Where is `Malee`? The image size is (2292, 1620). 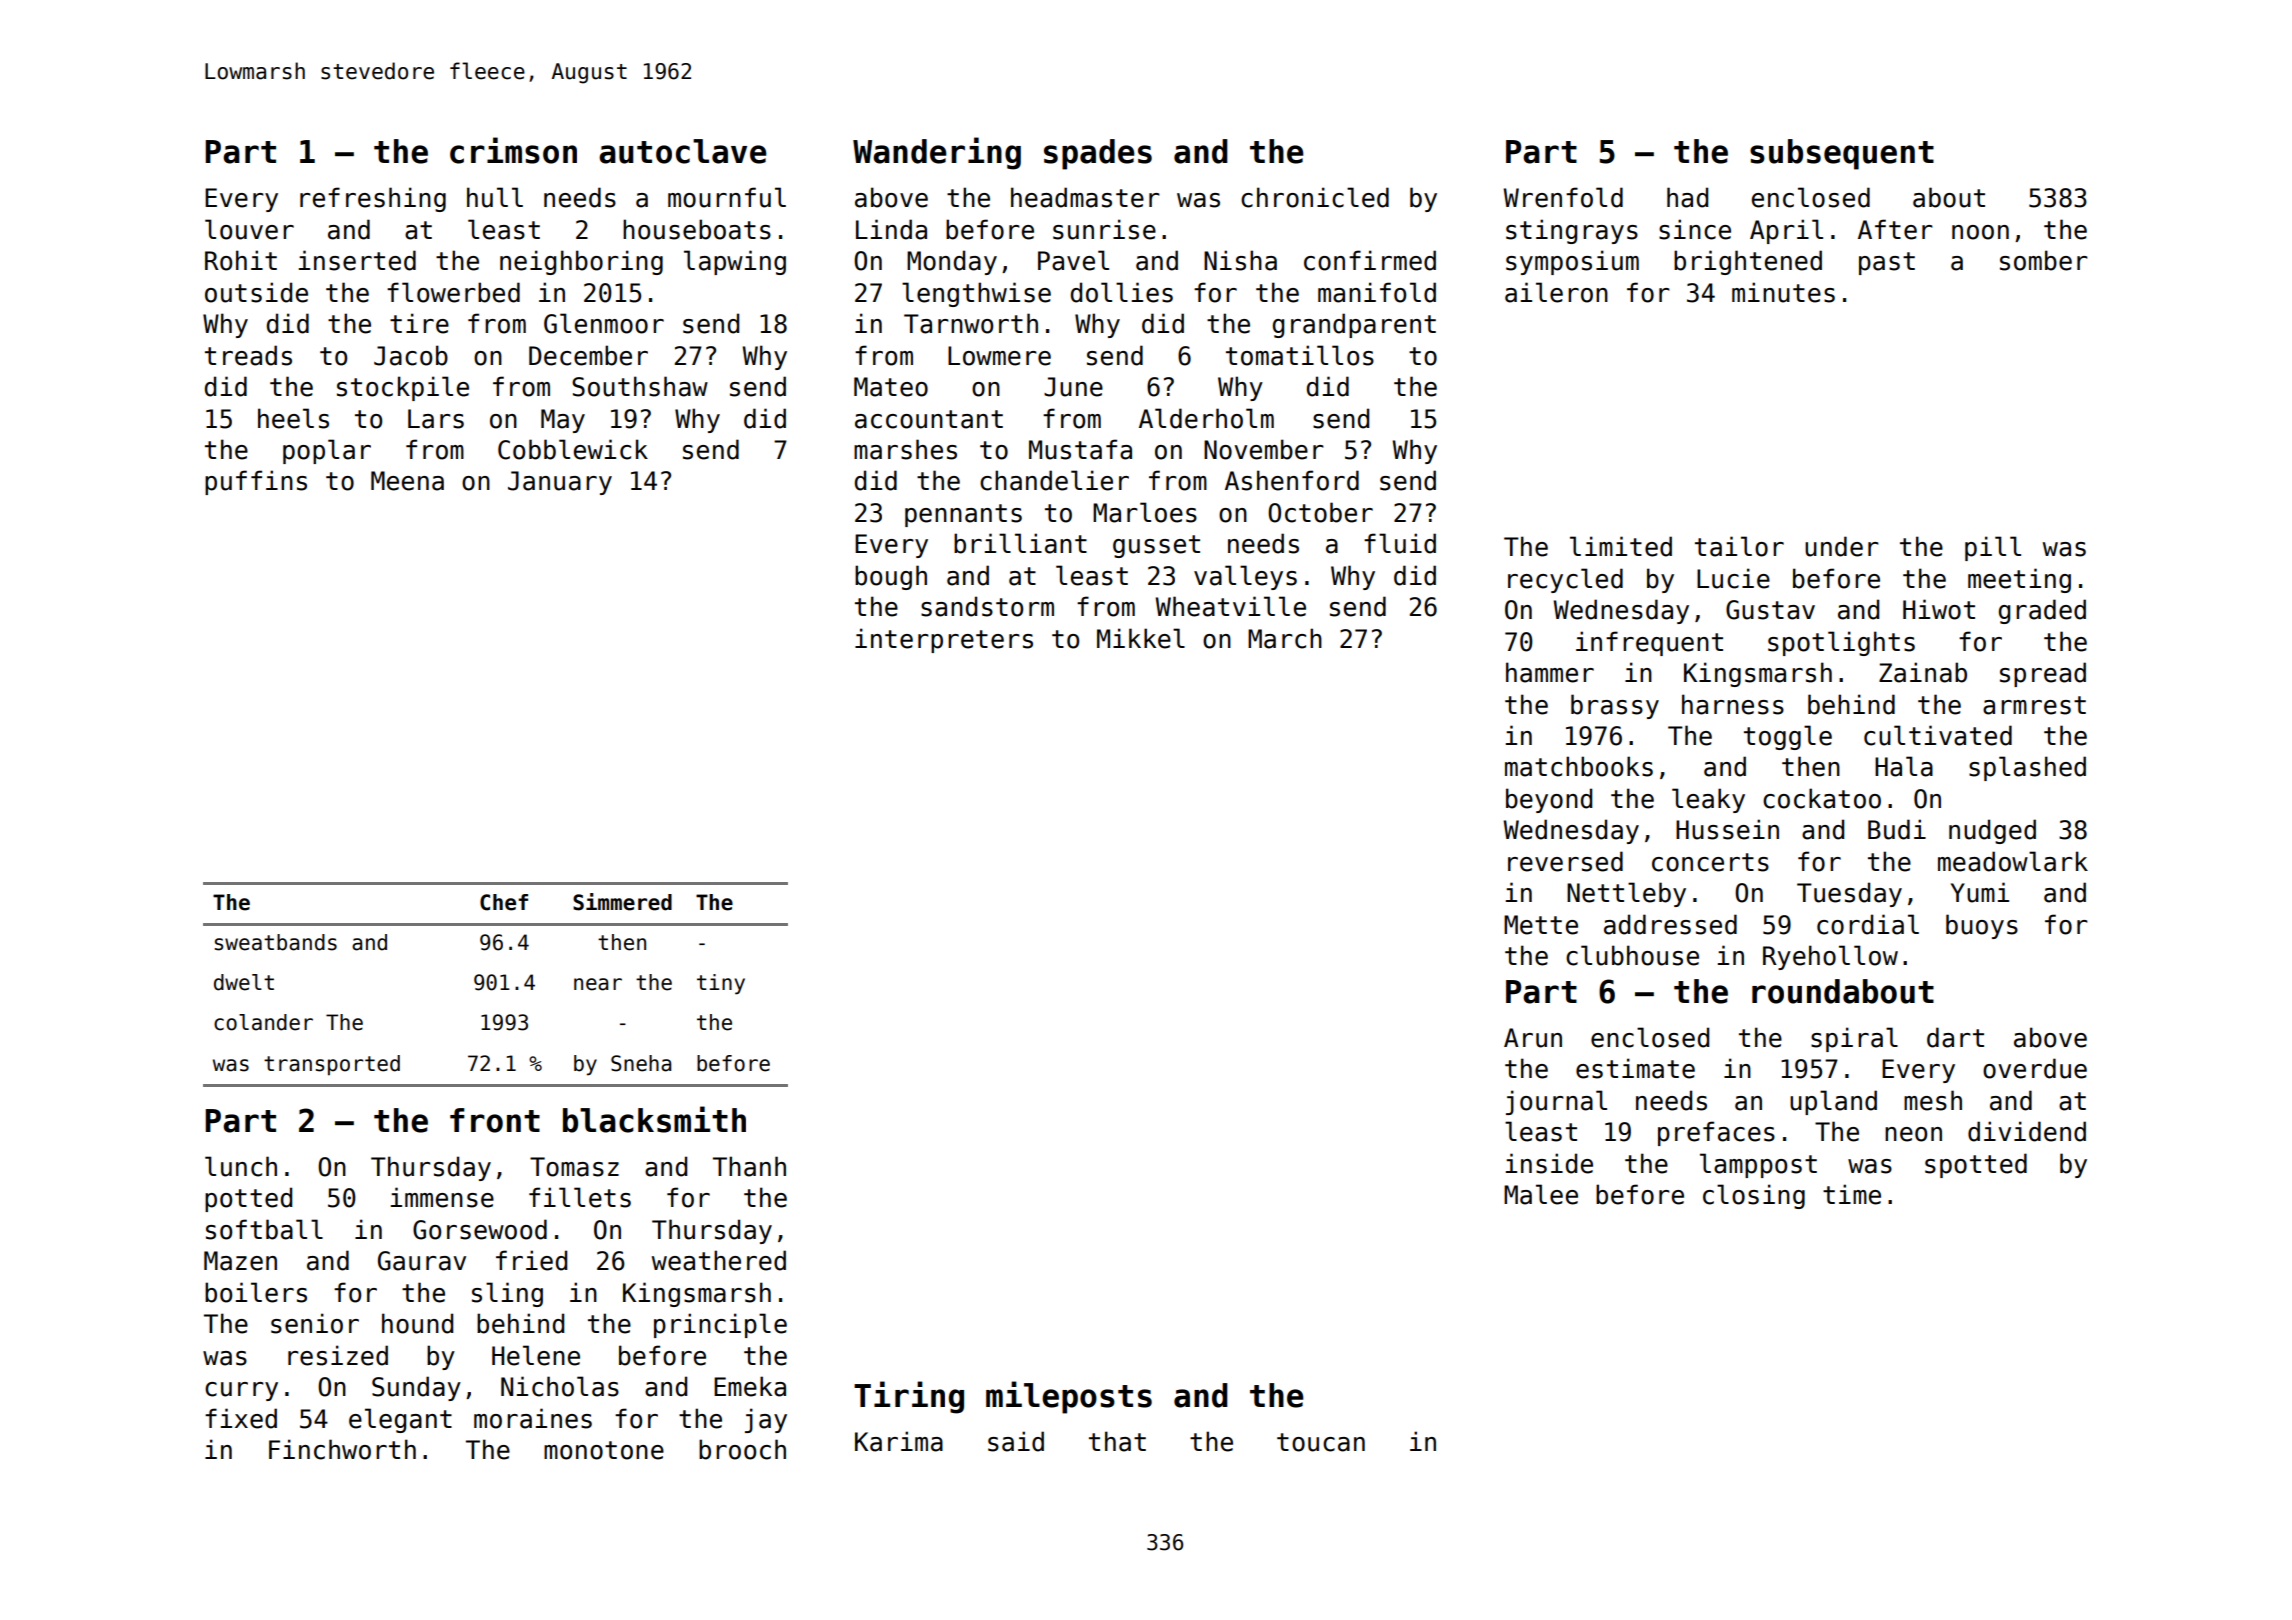
Malee is located at coordinates (1541, 1194).
